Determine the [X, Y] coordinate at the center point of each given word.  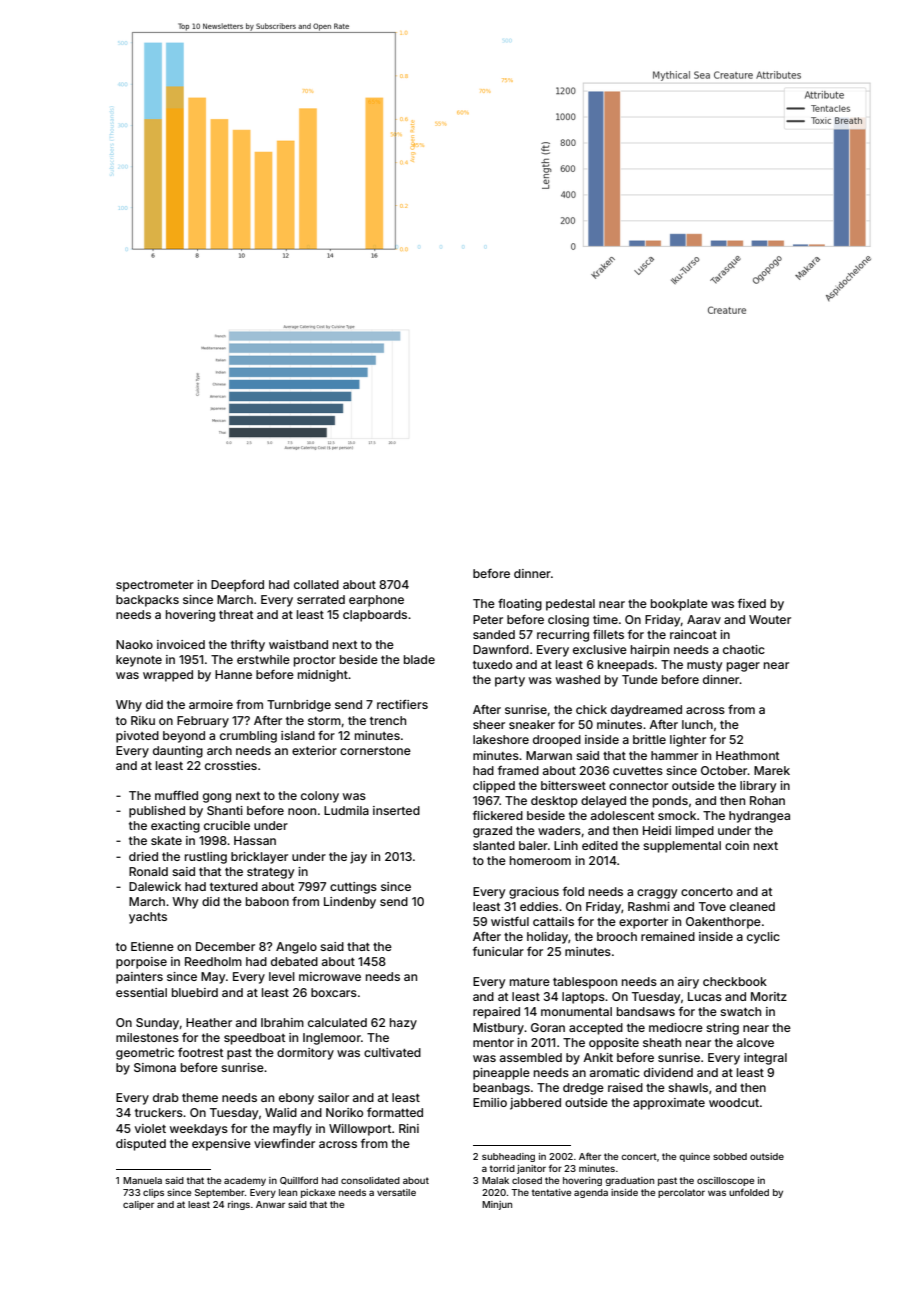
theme [200, 1097]
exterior [314, 750]
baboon [267, 901]
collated [316, 584]
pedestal [570, 605]
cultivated [392, 1052]
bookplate [679, 605]
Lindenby [350, 903]
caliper [138, 1205]
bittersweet [573, 785]
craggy [657, 894]
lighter [688, 741]
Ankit [598, 1057]
